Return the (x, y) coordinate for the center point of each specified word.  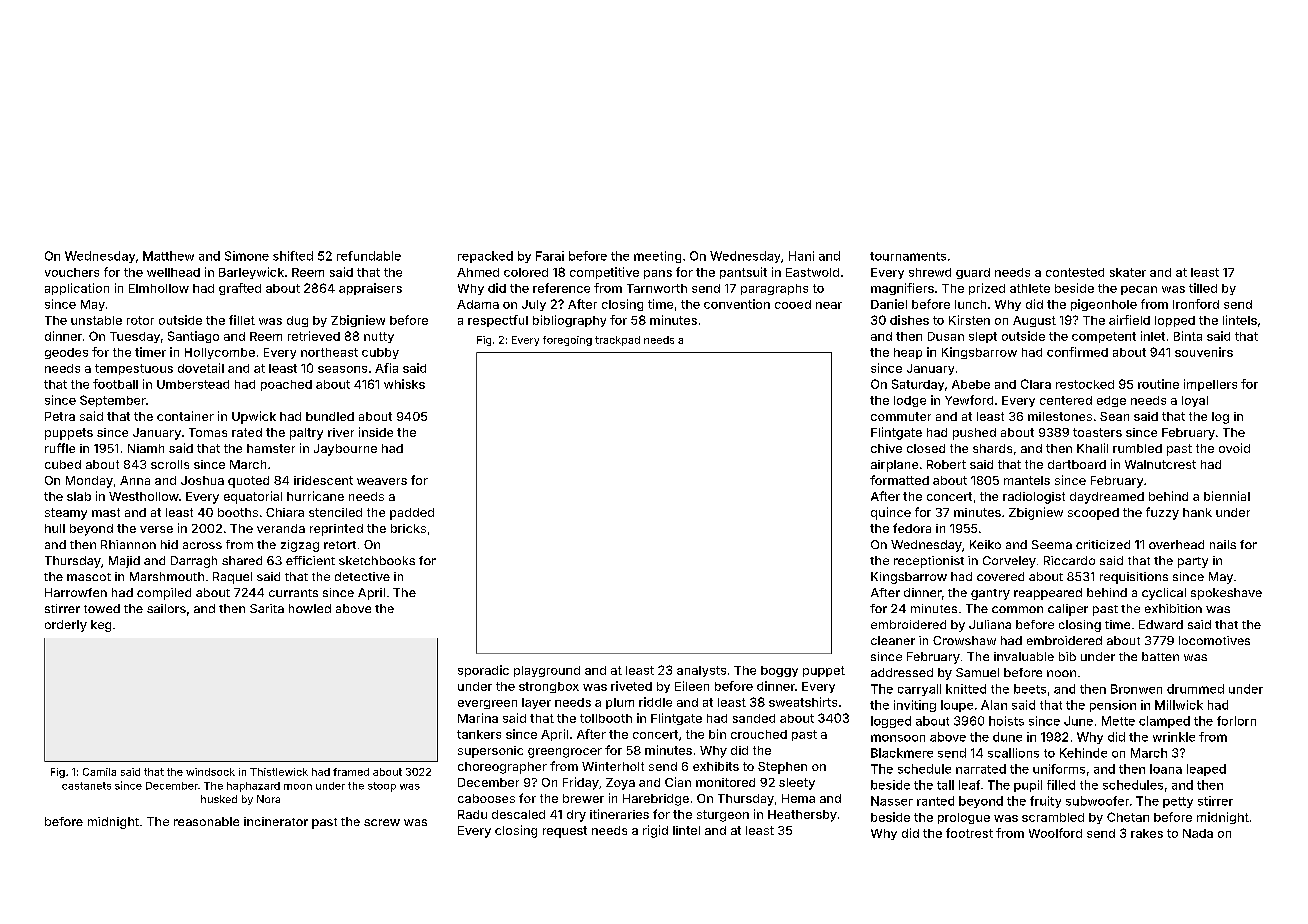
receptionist (929, 562)
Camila (99, 772)
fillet (242, 320)
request (565, 832)
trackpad (617, 341)
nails (1223, 544)
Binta (1188, 336)
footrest (969, 833)
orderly (66, 626)
